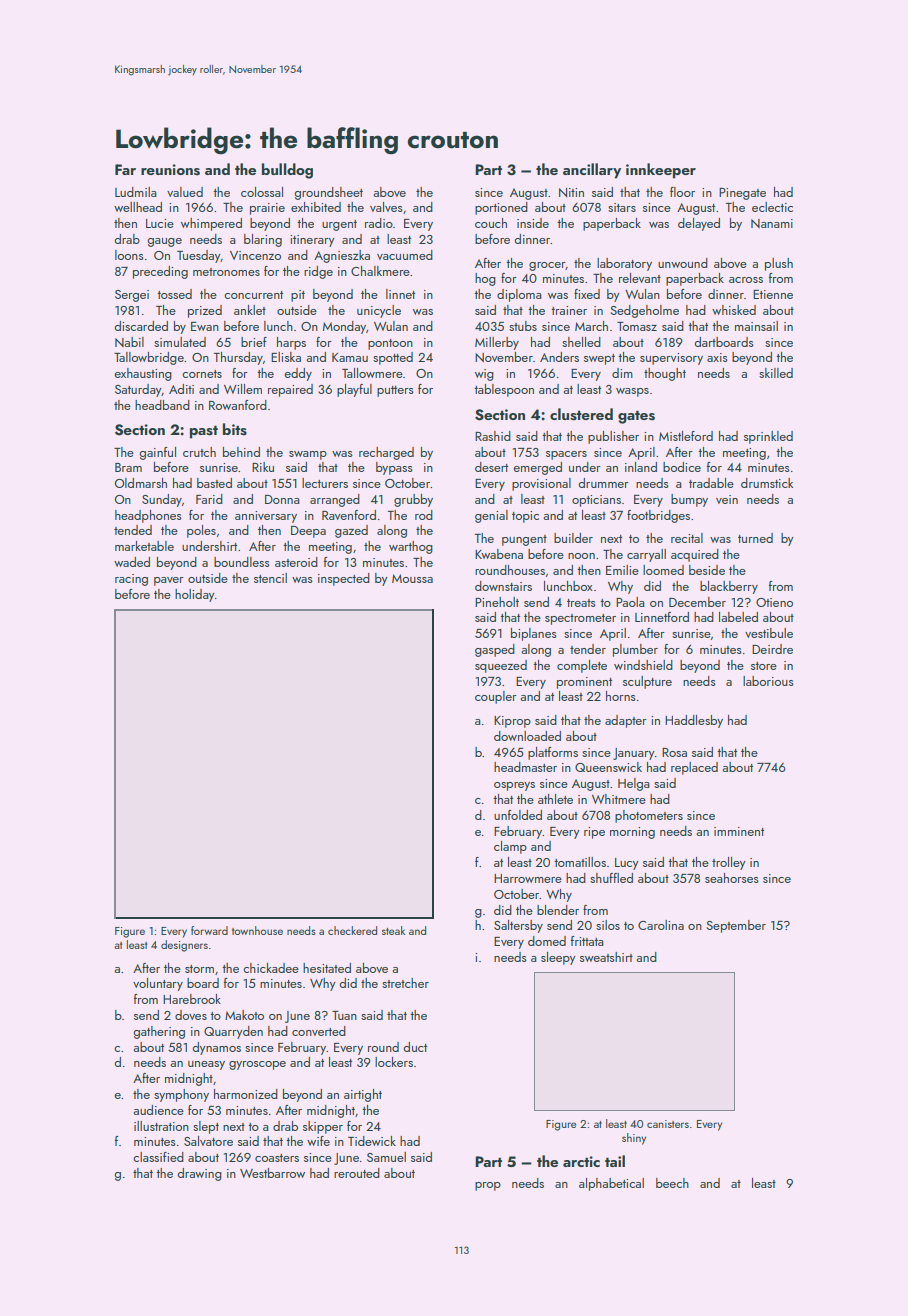 This image has height=1316, width=908. I want to click on Millerby, so click(497, 343).
